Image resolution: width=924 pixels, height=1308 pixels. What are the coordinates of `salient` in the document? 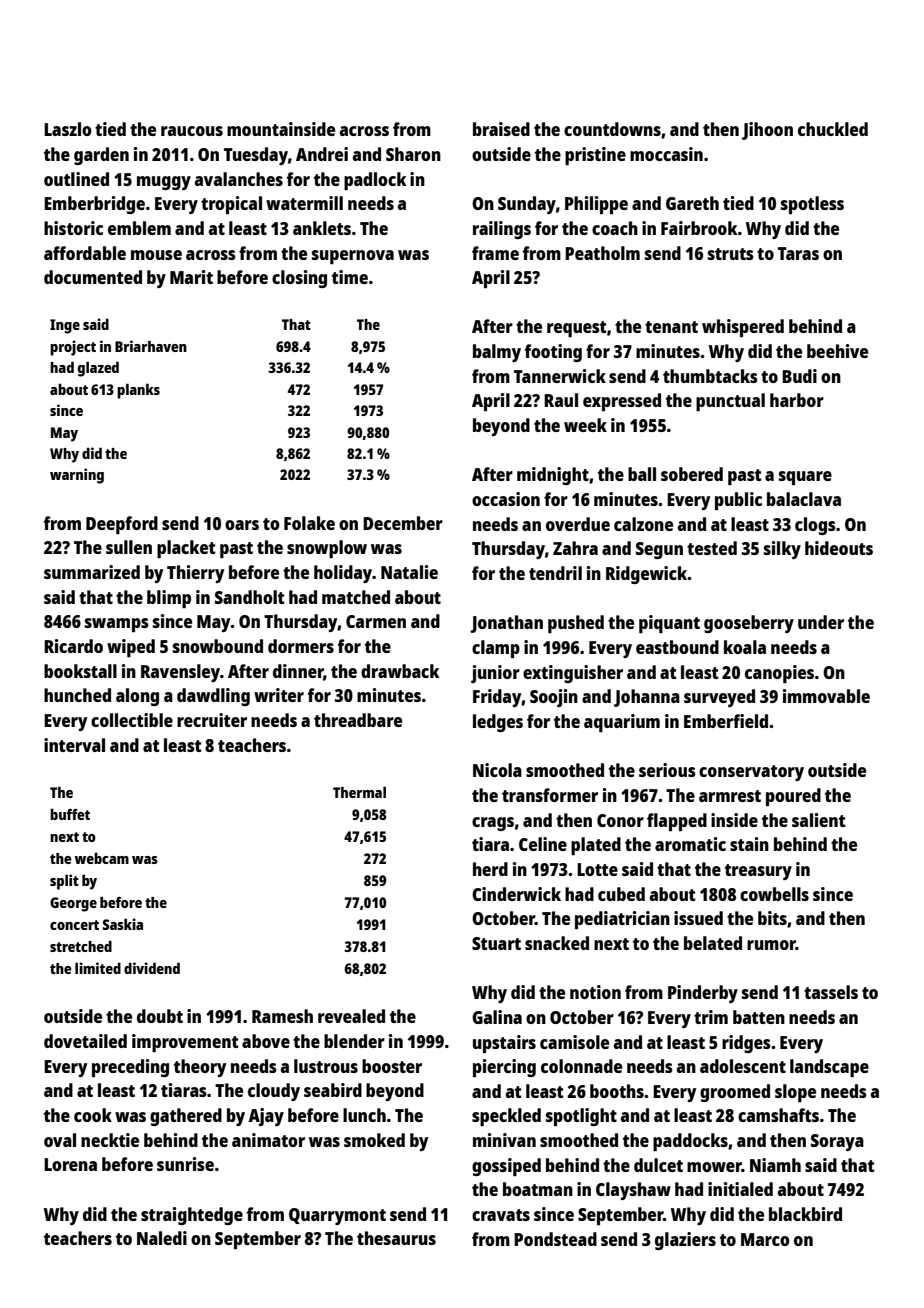 It's located at (819, 820).
